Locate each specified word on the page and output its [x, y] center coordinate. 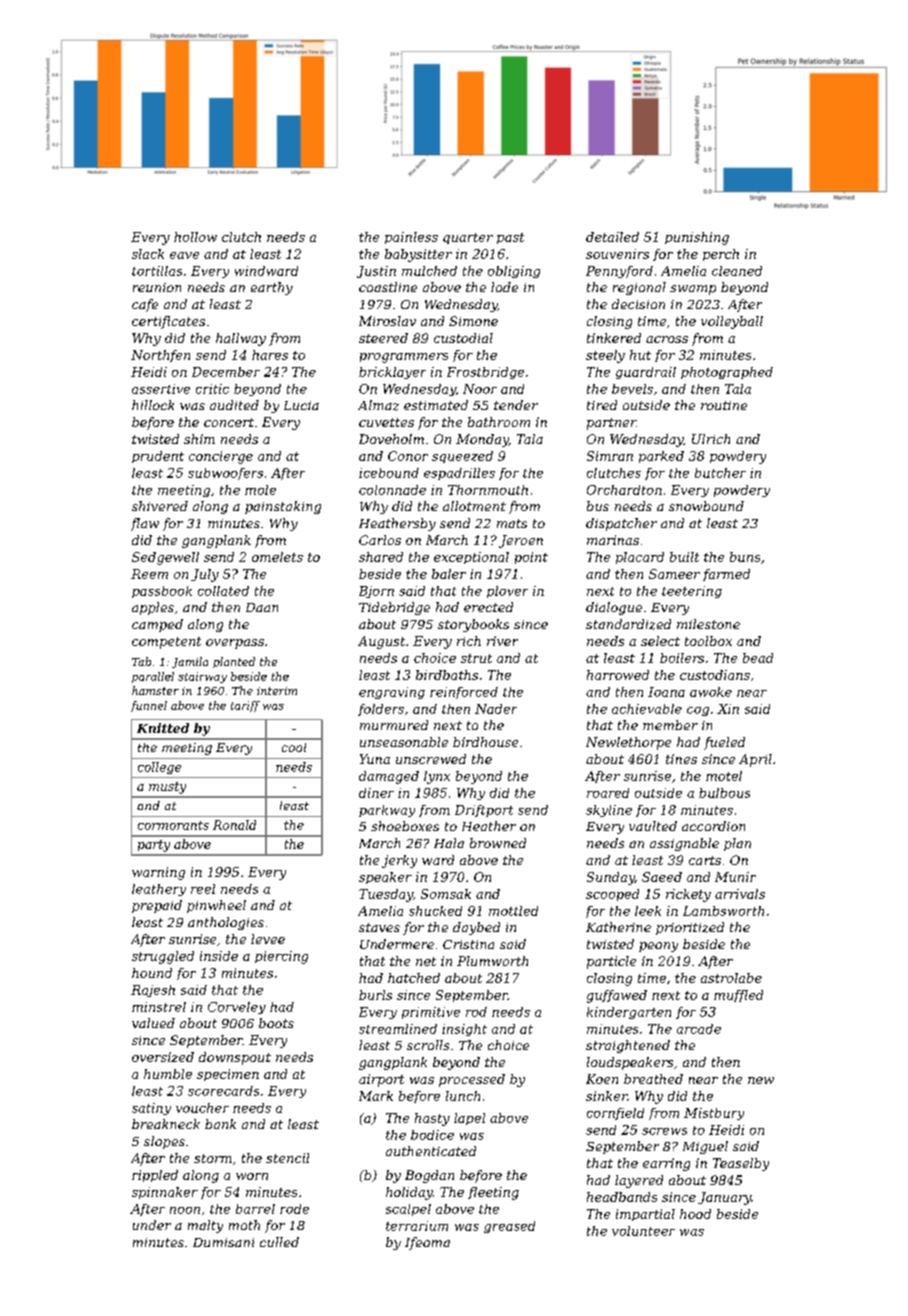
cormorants [173, 825]
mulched [429, 271]
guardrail [646, 373]
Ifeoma [427, 1243]
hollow [195, 237]
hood [695, 1214]
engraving [392, 693]
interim [277, 691]
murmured [394, 725]
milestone [708, 624]
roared [608, 793]
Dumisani [223, 1242]
